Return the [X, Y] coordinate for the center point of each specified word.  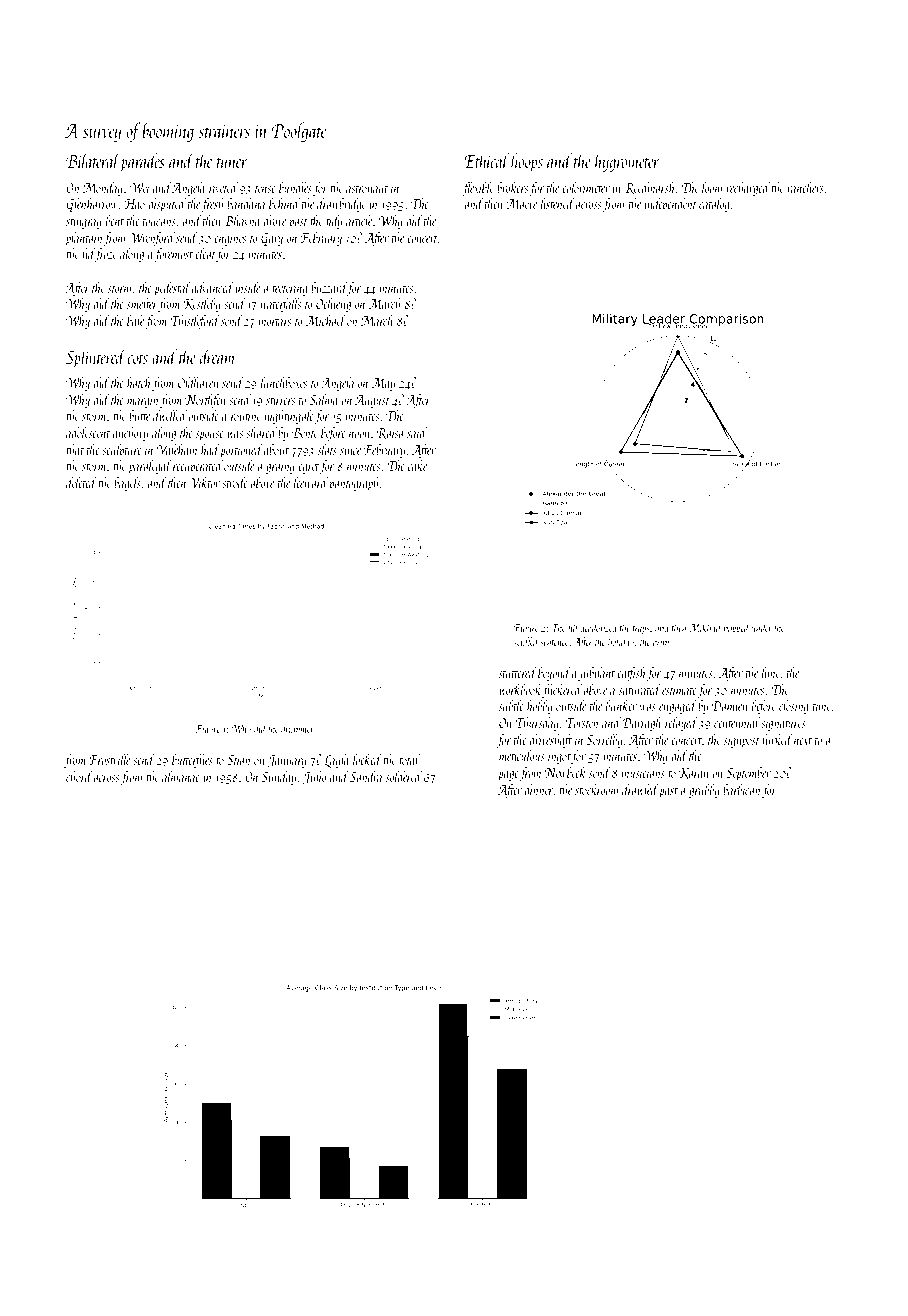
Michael [326, 320]
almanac [181, 776]
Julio [315, 778]
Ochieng [333, 305]
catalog [714, 205]
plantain [83, 239]
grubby [704, 791]
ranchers [805, 187]
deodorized [599, 627]
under [761, 627]
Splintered [96, 358]
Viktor [204, 482]
